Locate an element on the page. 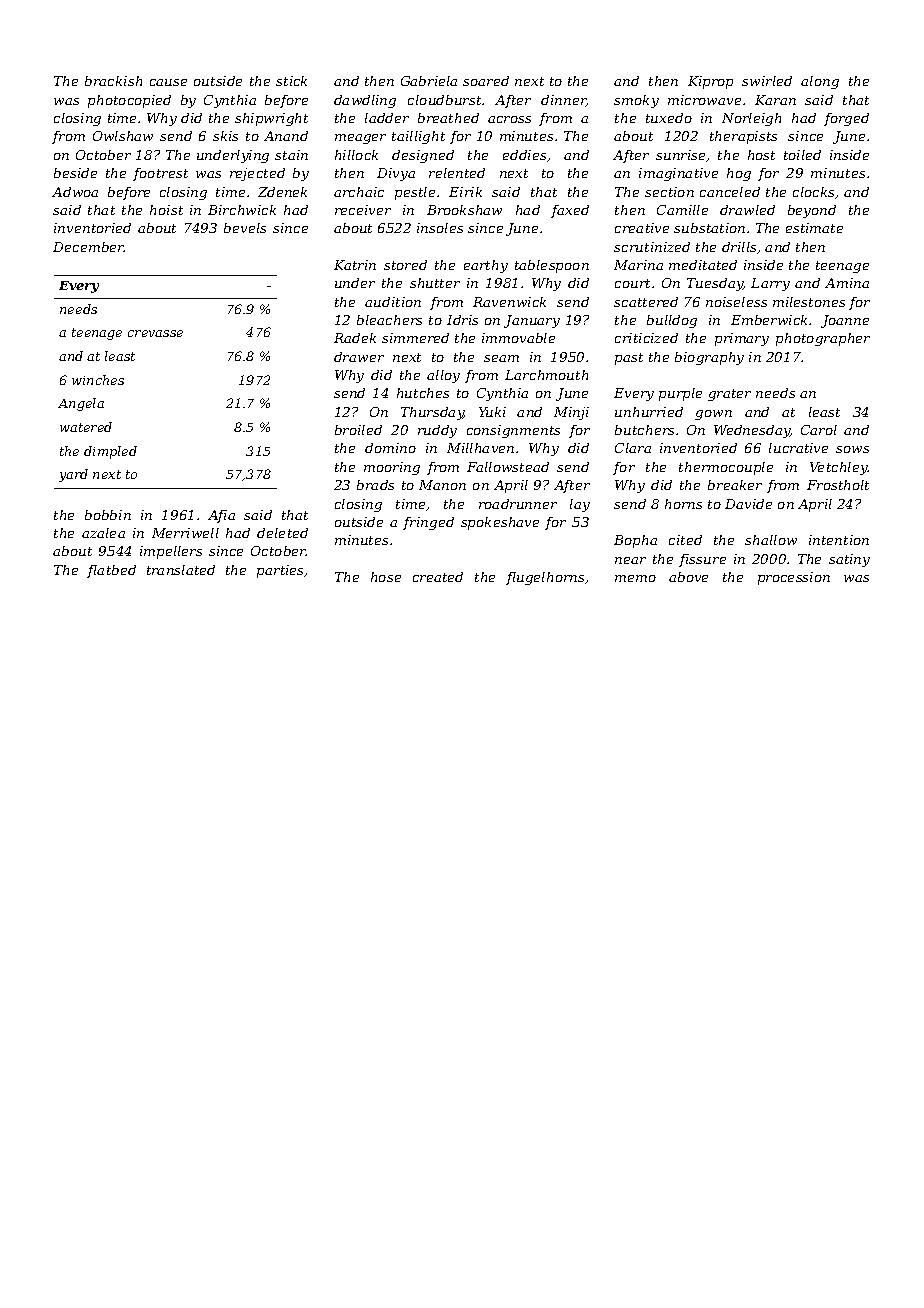  Wednesday is located at coordinates (752, 431).
